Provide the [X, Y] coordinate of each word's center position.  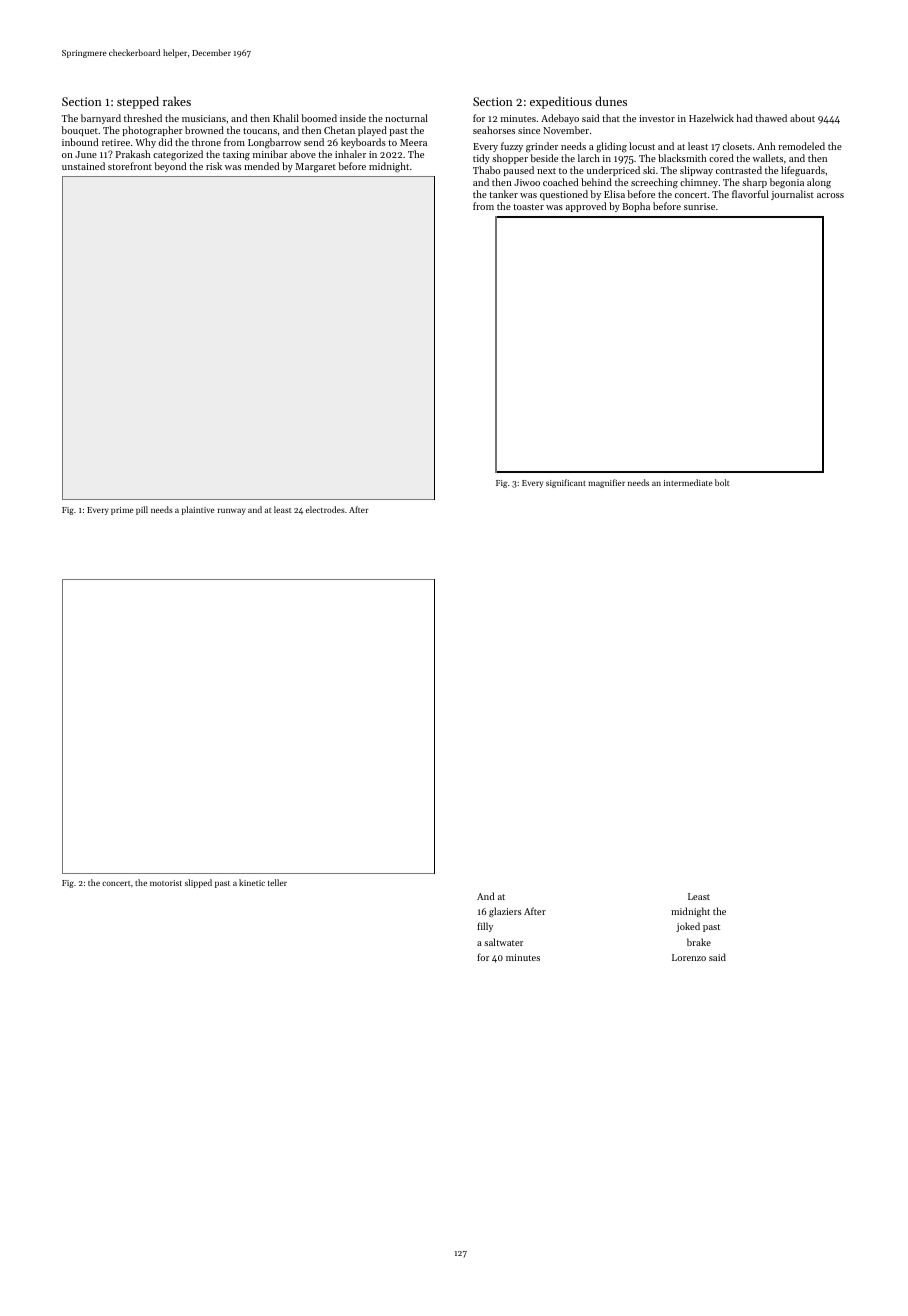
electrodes [325, 509]
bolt [722, 482]
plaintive [198, 510]
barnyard [101, 119]
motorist [166, 883]
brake [699, 942]
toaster [528, 207]
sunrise [699, 206]
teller [277, 882]
